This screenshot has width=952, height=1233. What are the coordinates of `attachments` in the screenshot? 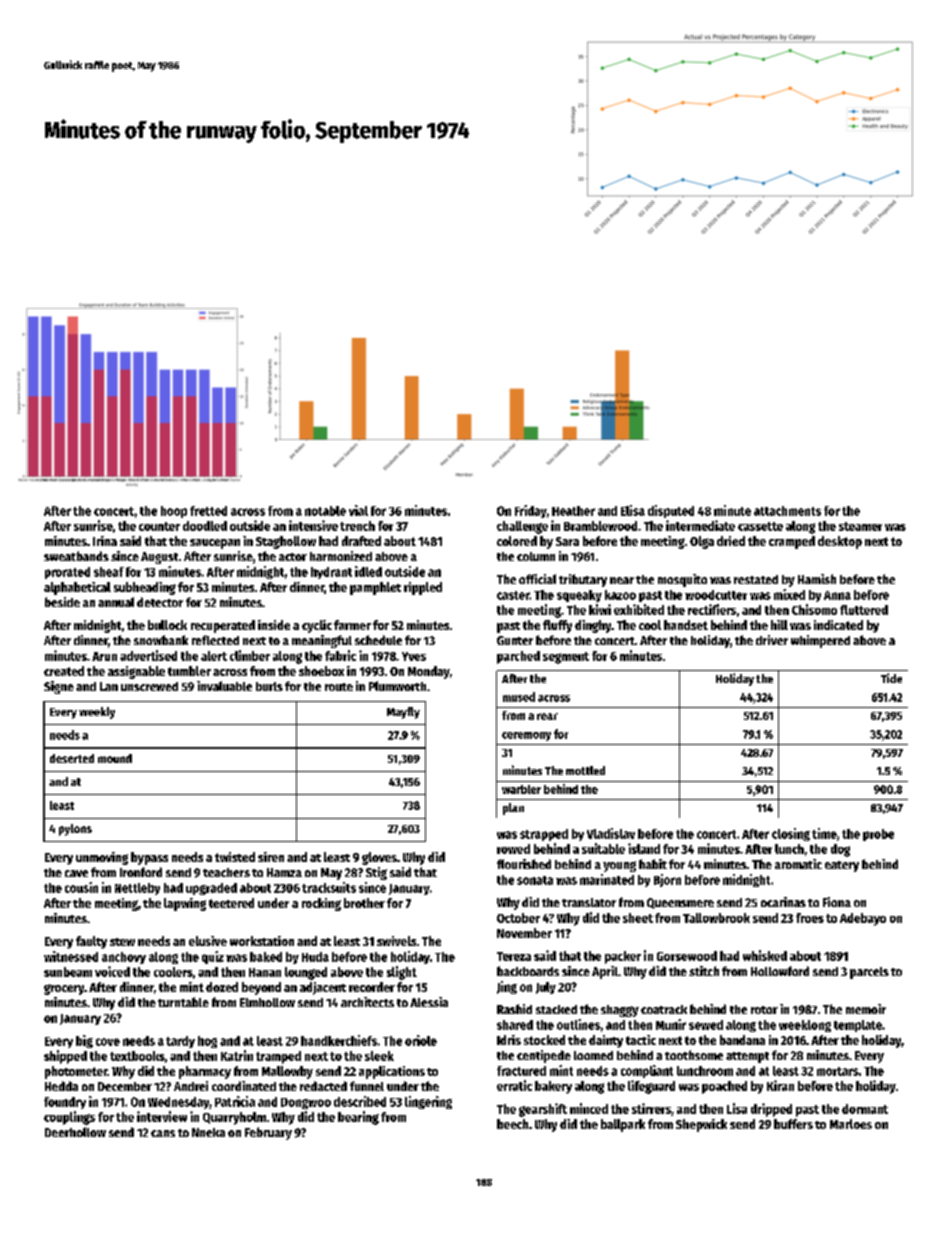 It's located at (787, 511).
